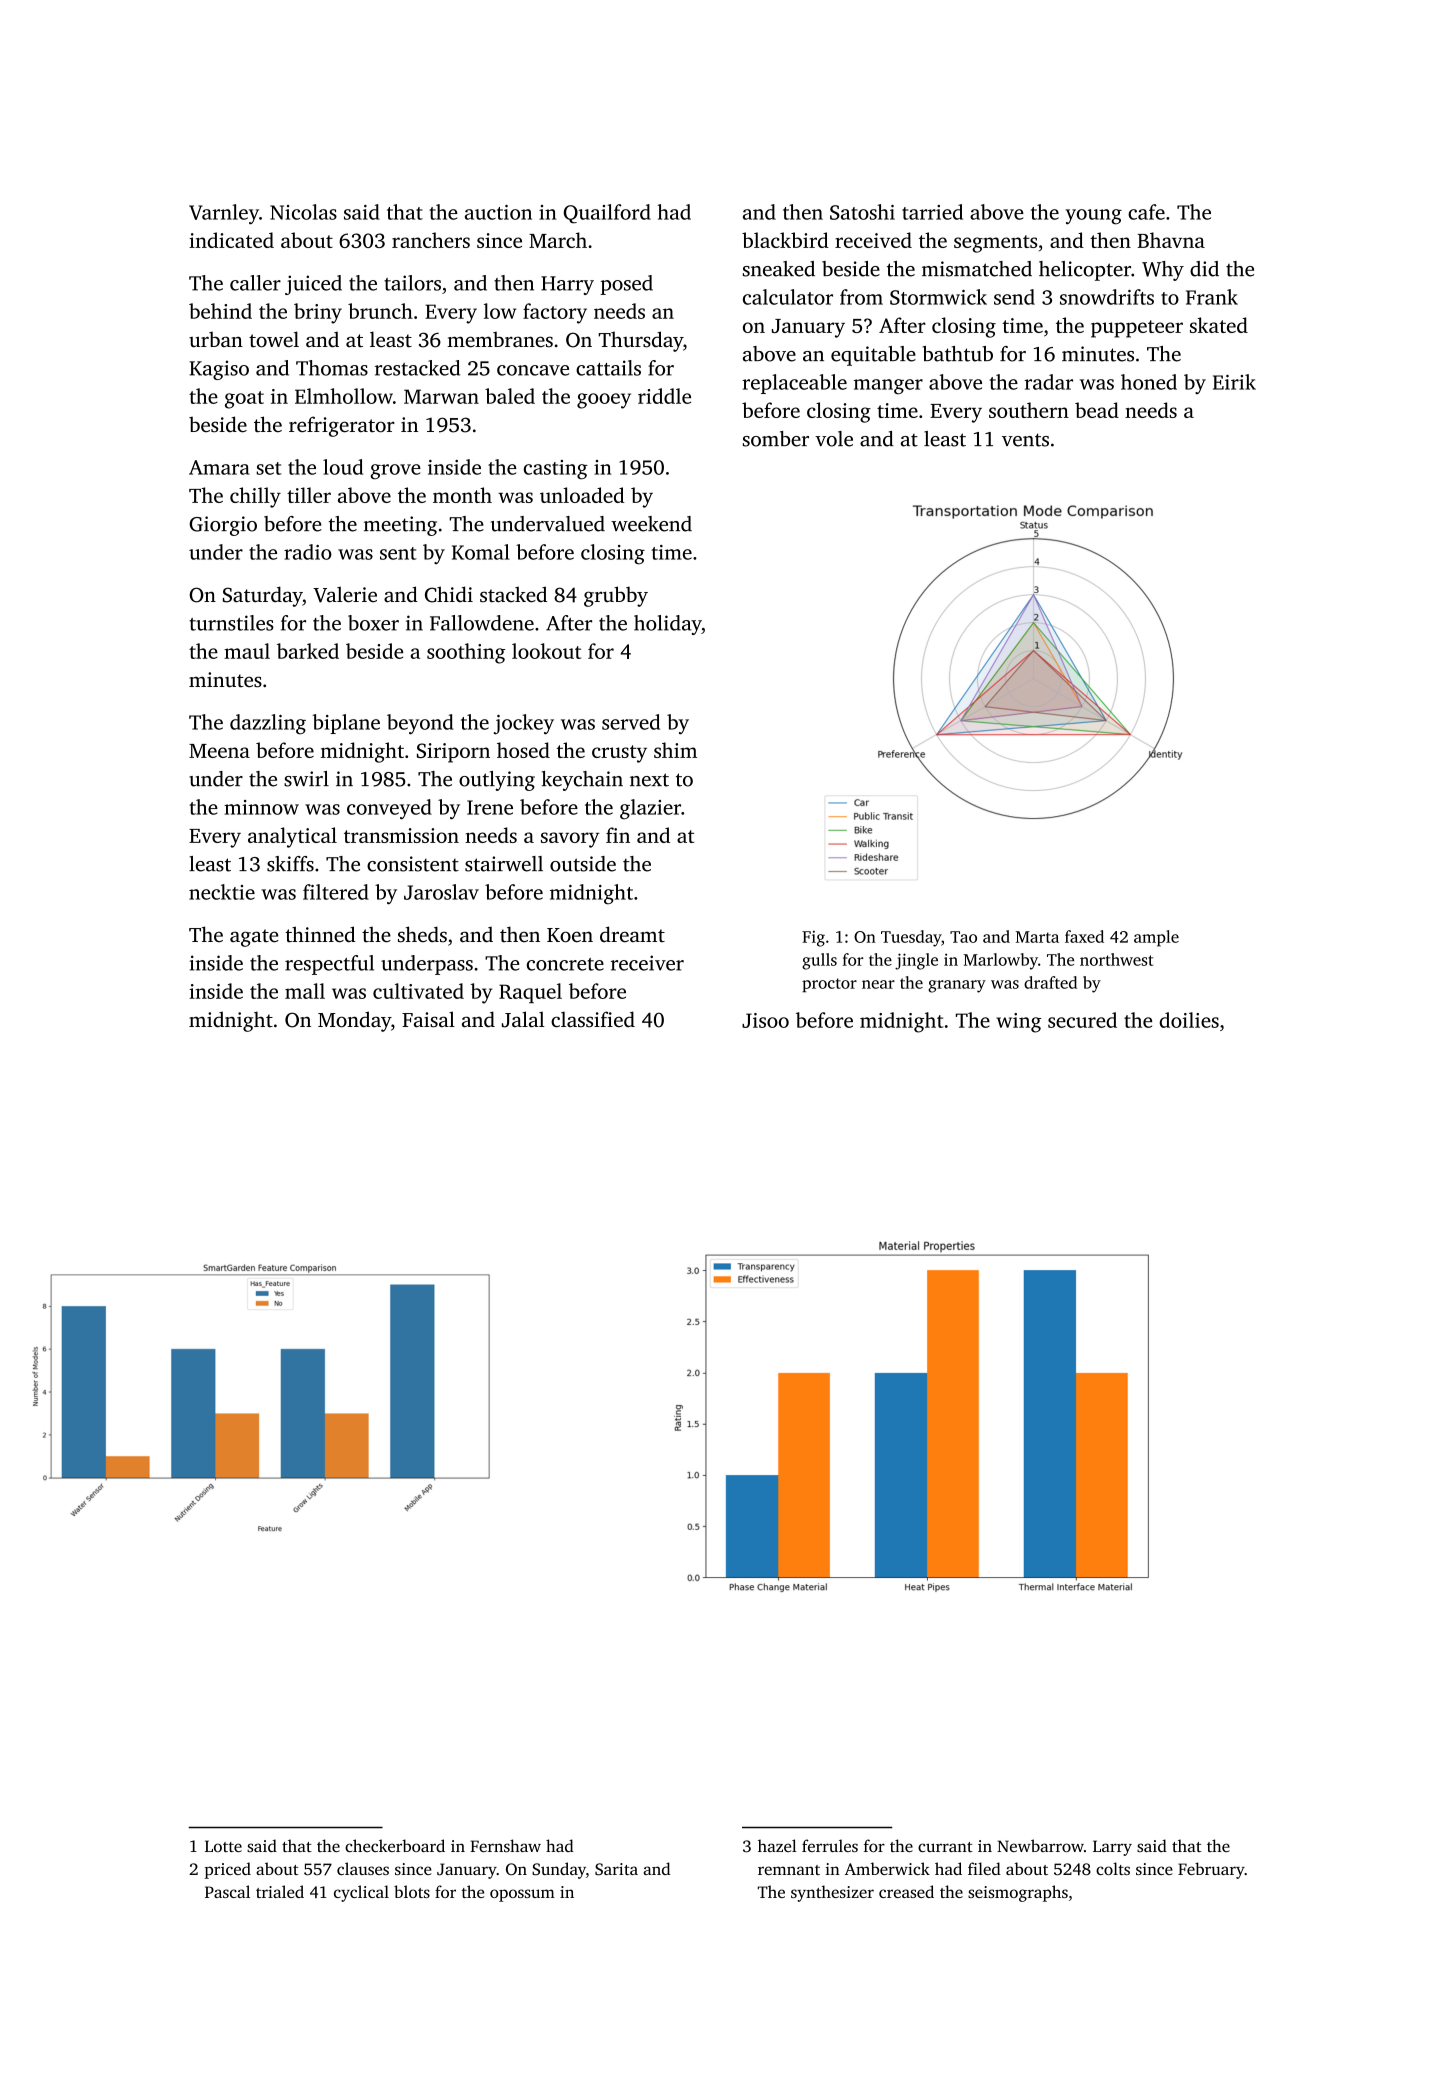  Describe the element at coordinates (428, 1019) in the document. I see `Faisal` at that location.
